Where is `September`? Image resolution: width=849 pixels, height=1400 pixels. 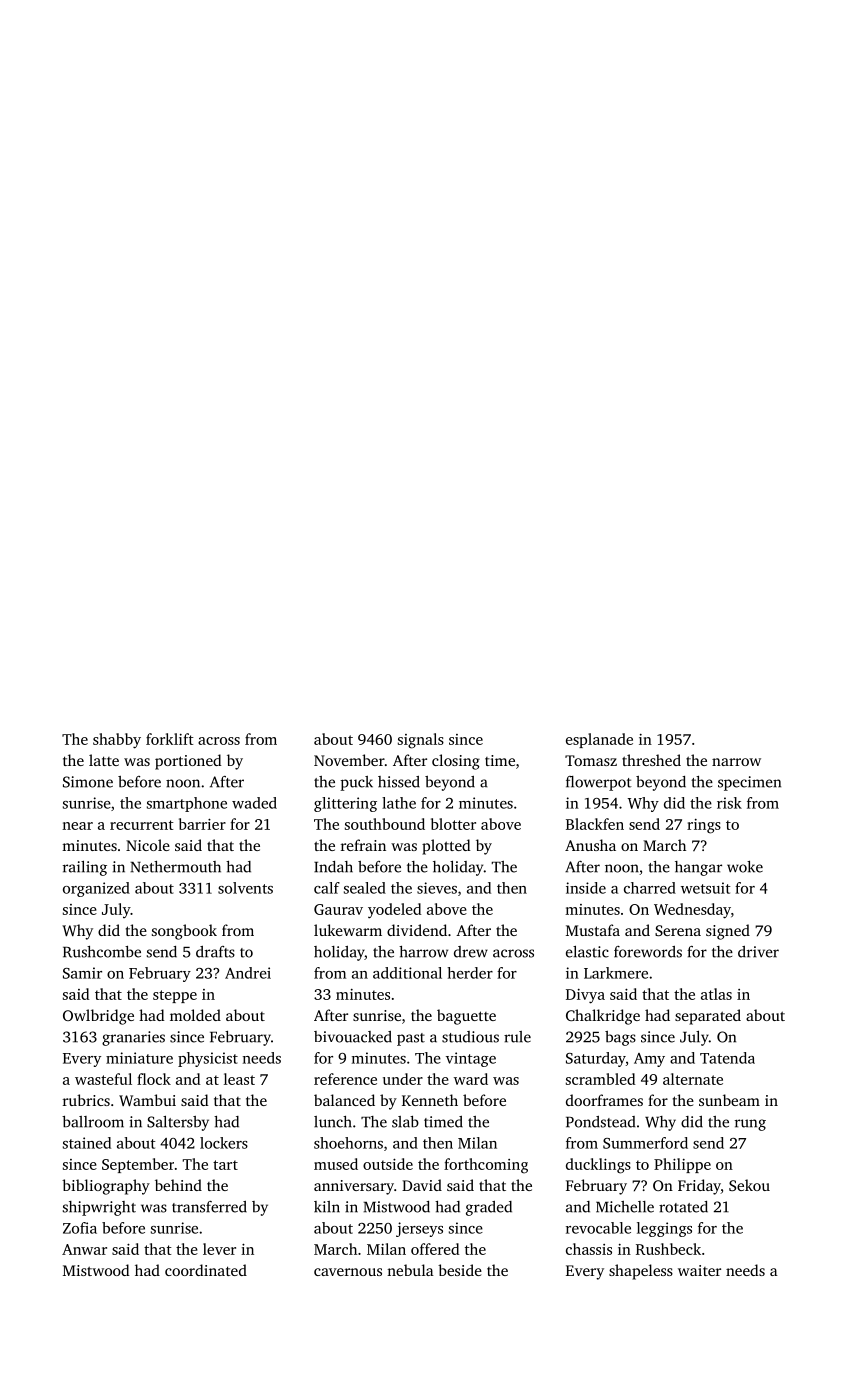
September is located at coordinates (138, 1165).
